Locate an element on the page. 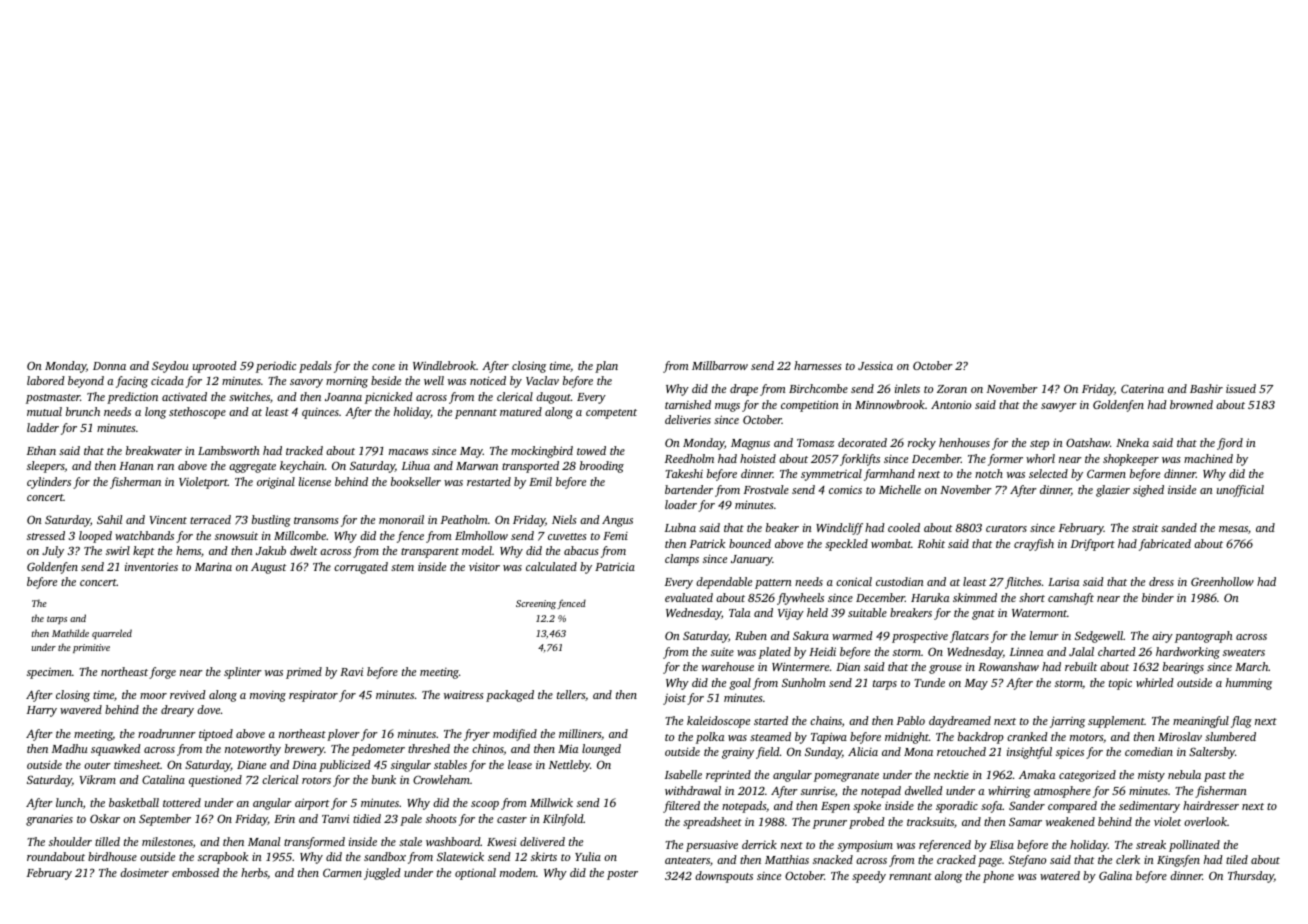  Ruben is located at coordinates (751, 635).
